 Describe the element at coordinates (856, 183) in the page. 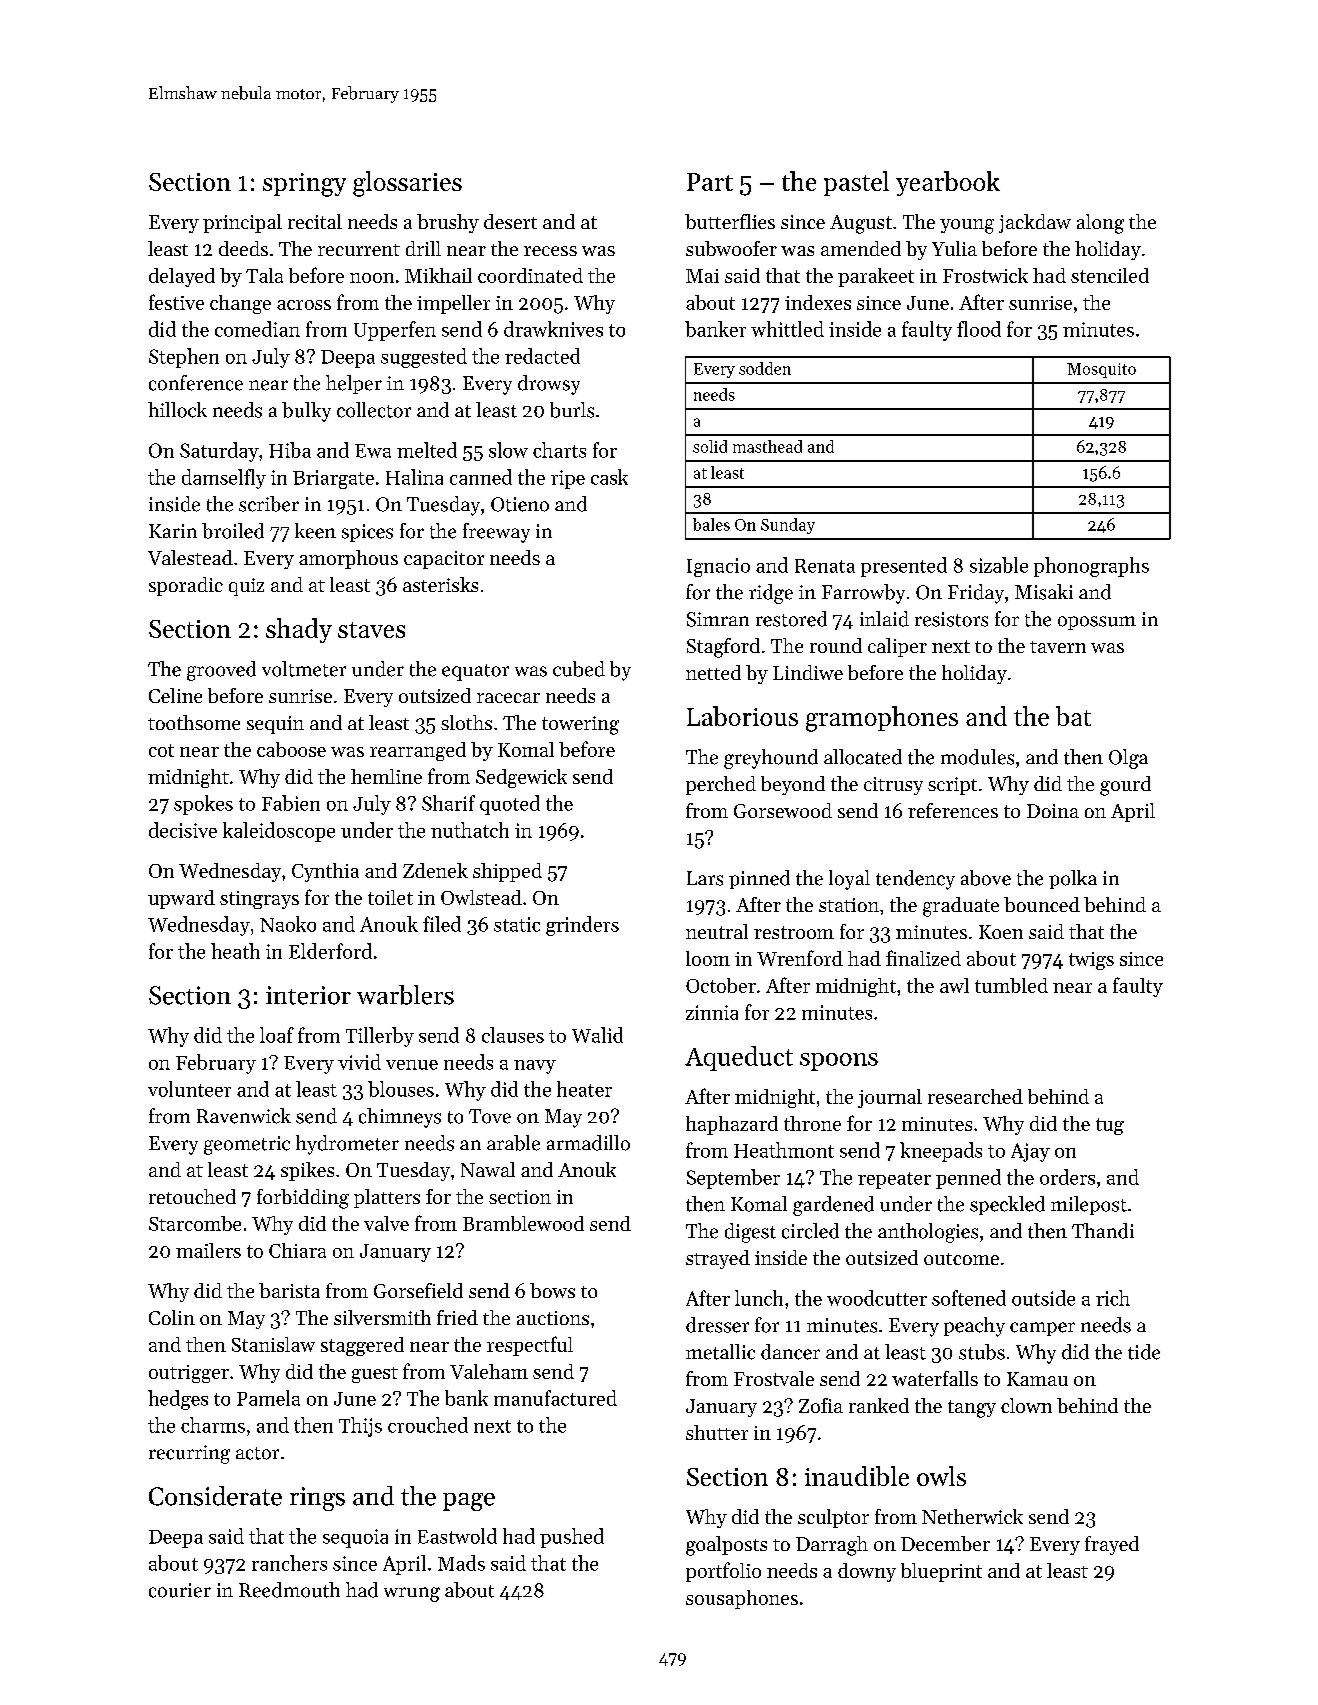

I see `pastel` at that location.
